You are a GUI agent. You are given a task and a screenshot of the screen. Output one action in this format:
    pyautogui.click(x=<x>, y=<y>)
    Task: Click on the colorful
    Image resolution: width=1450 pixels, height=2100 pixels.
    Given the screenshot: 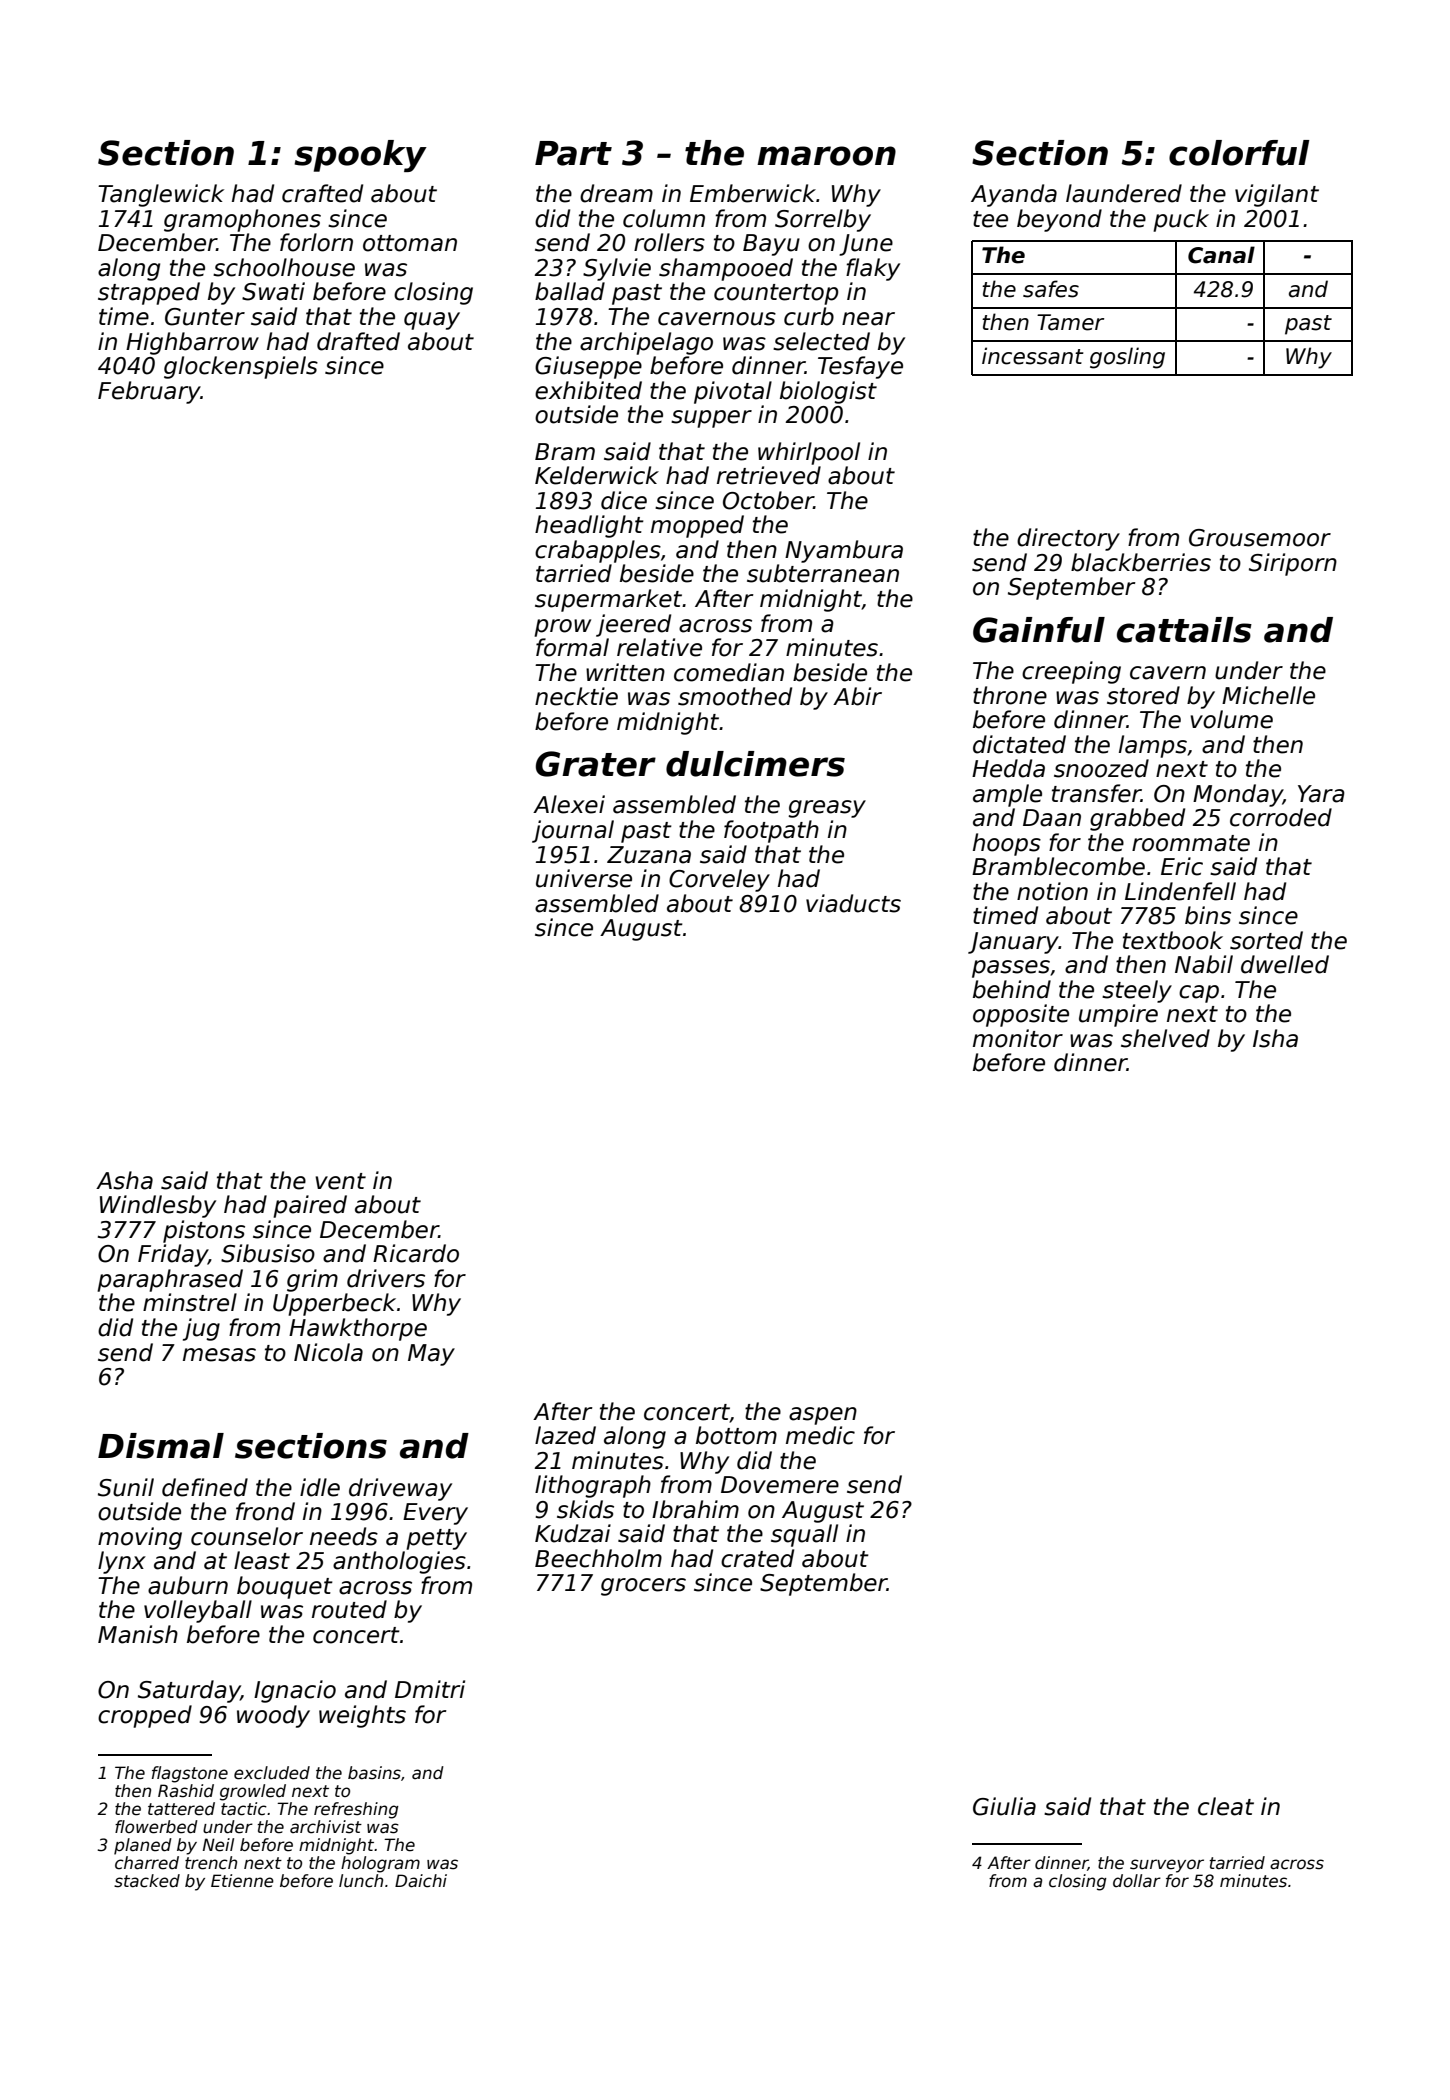 What is the action you would take?
    pyautogui.click(x=1239, y=153)
